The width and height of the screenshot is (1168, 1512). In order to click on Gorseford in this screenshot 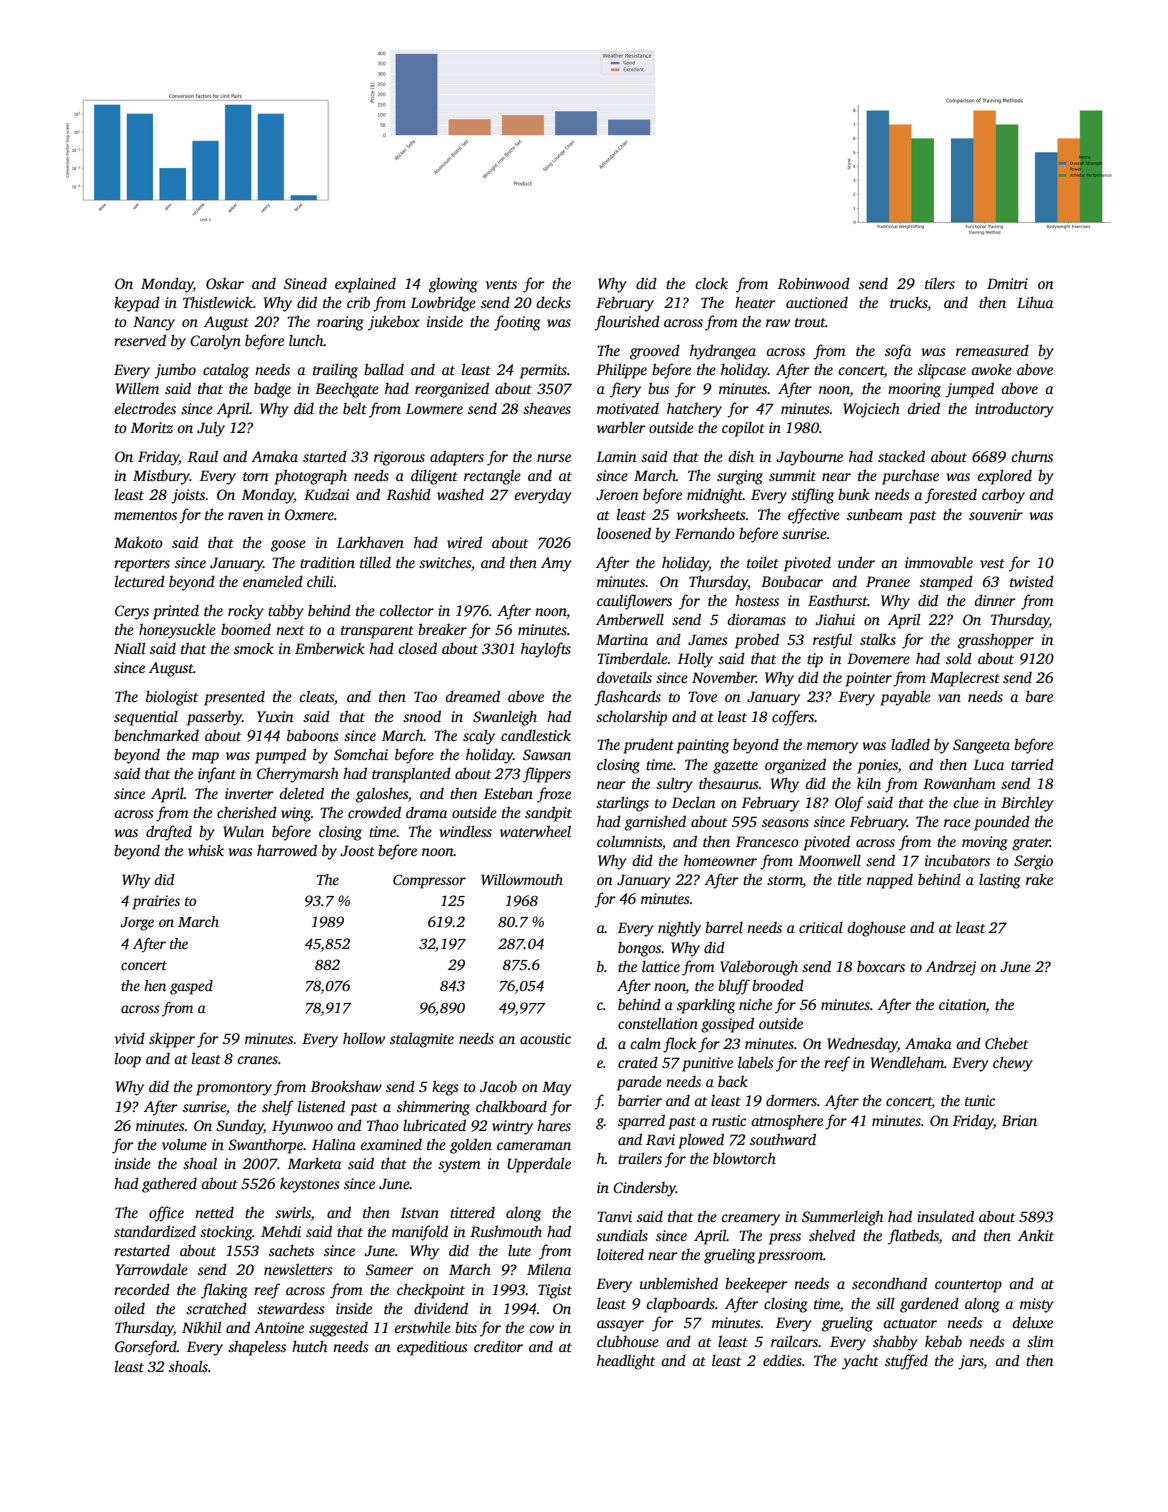, I will do `click(146, 1348)`.
